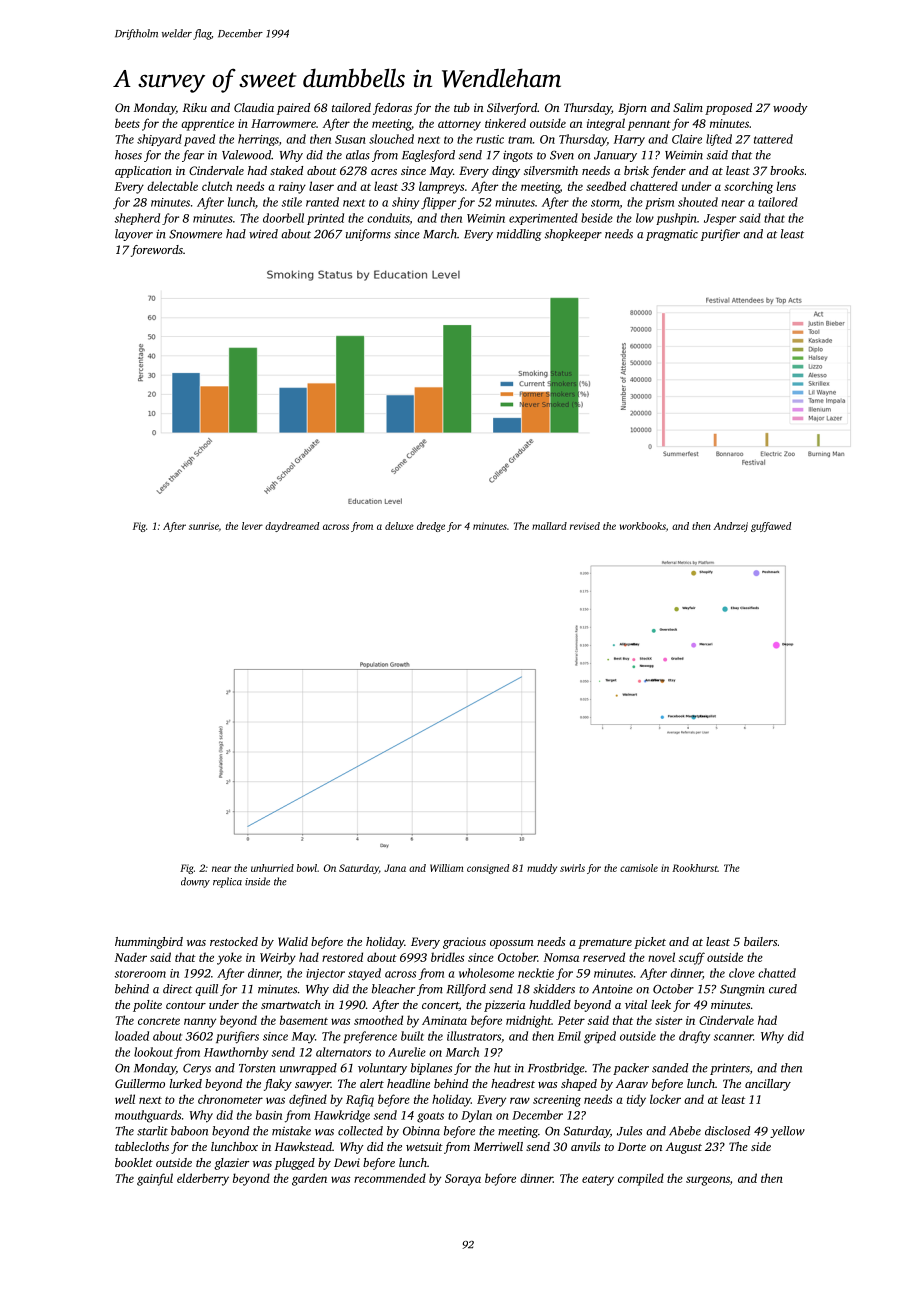 This screenshot has height=1308, width=924. I want to click on forewords, so click(157, 251).
